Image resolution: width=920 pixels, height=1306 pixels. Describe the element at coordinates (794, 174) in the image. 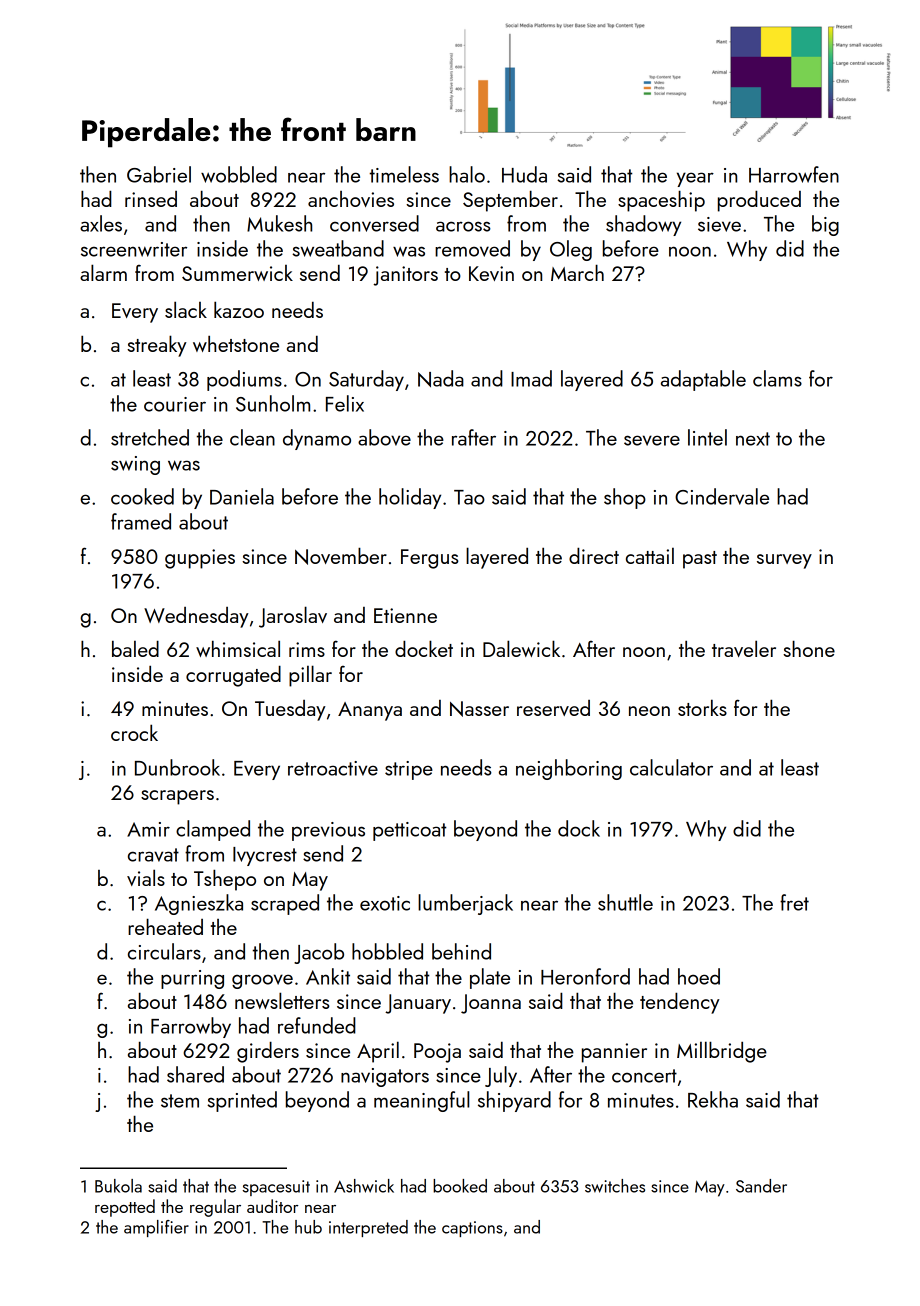

I see `Harrowfen` at that location.
